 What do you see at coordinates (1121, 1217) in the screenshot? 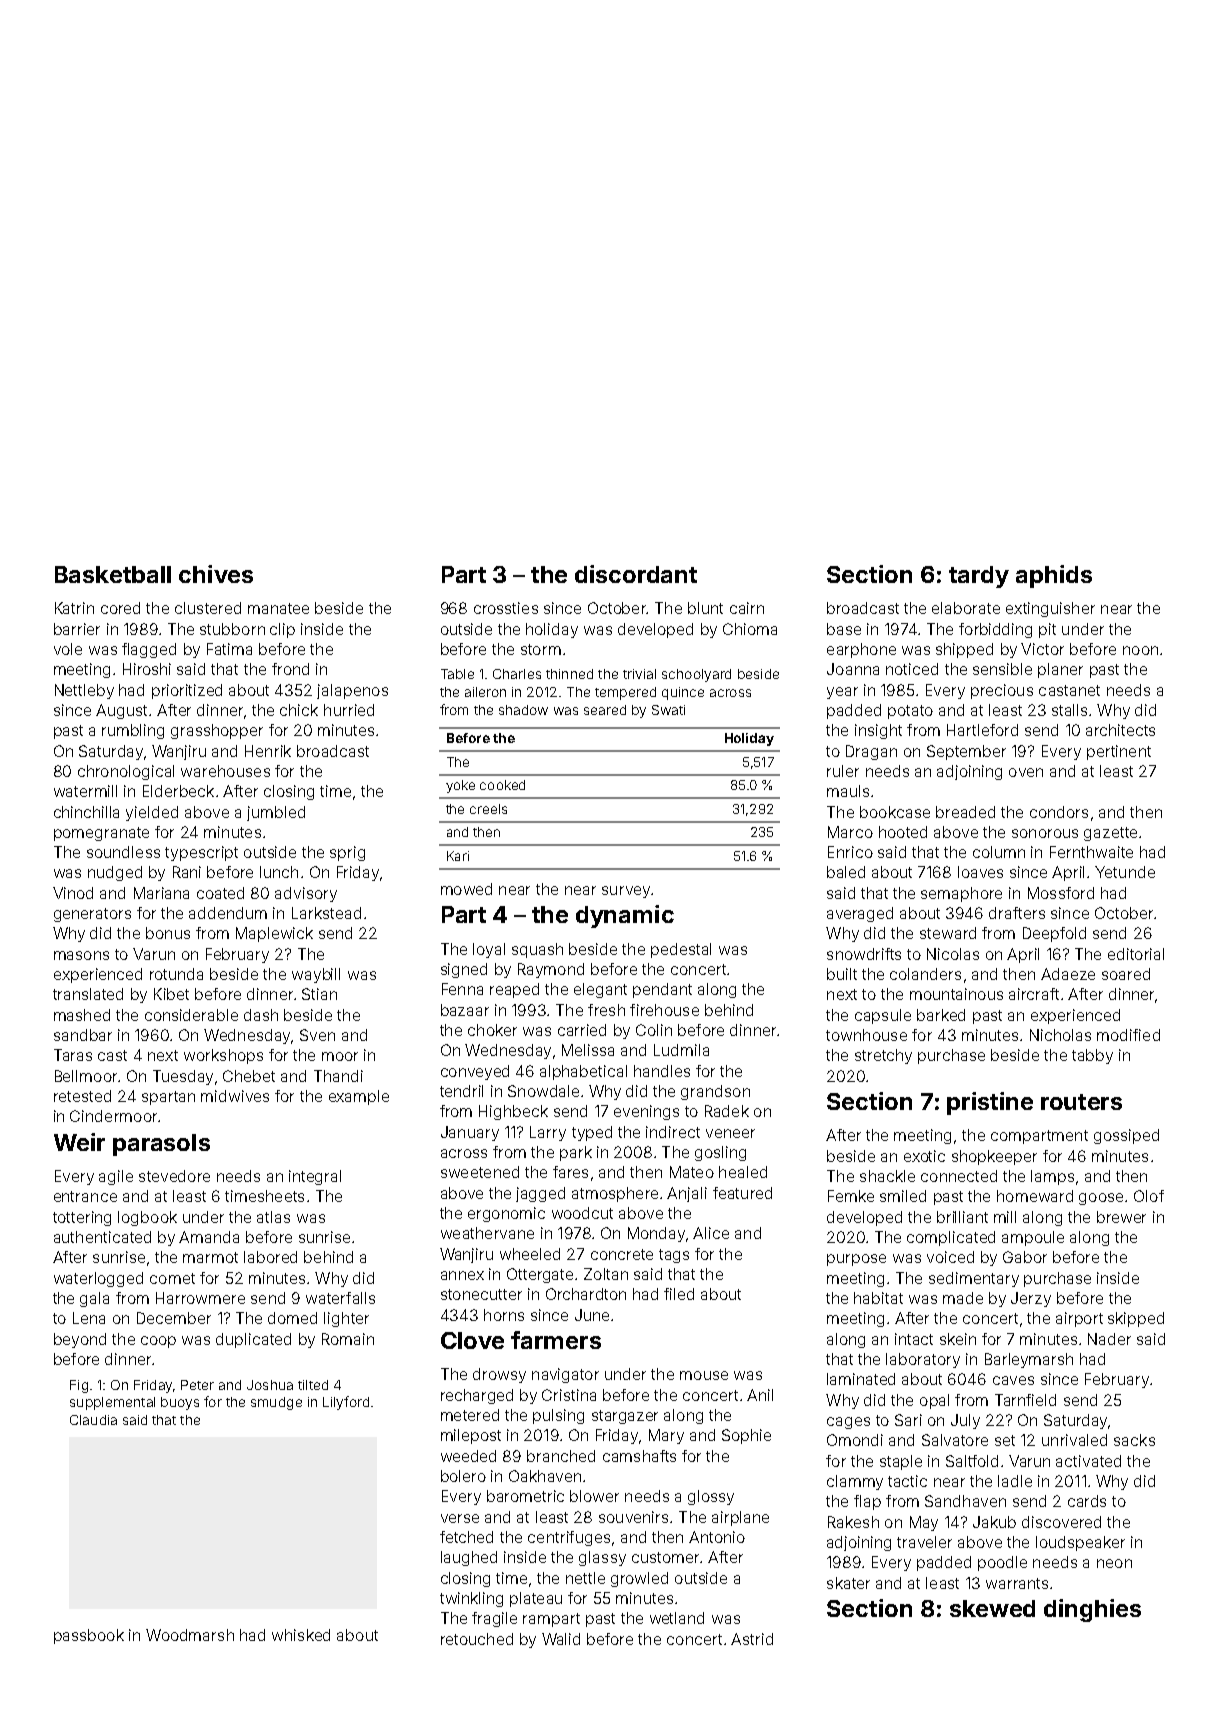
I see `brewer` at bounding box center [1121, 1217].
